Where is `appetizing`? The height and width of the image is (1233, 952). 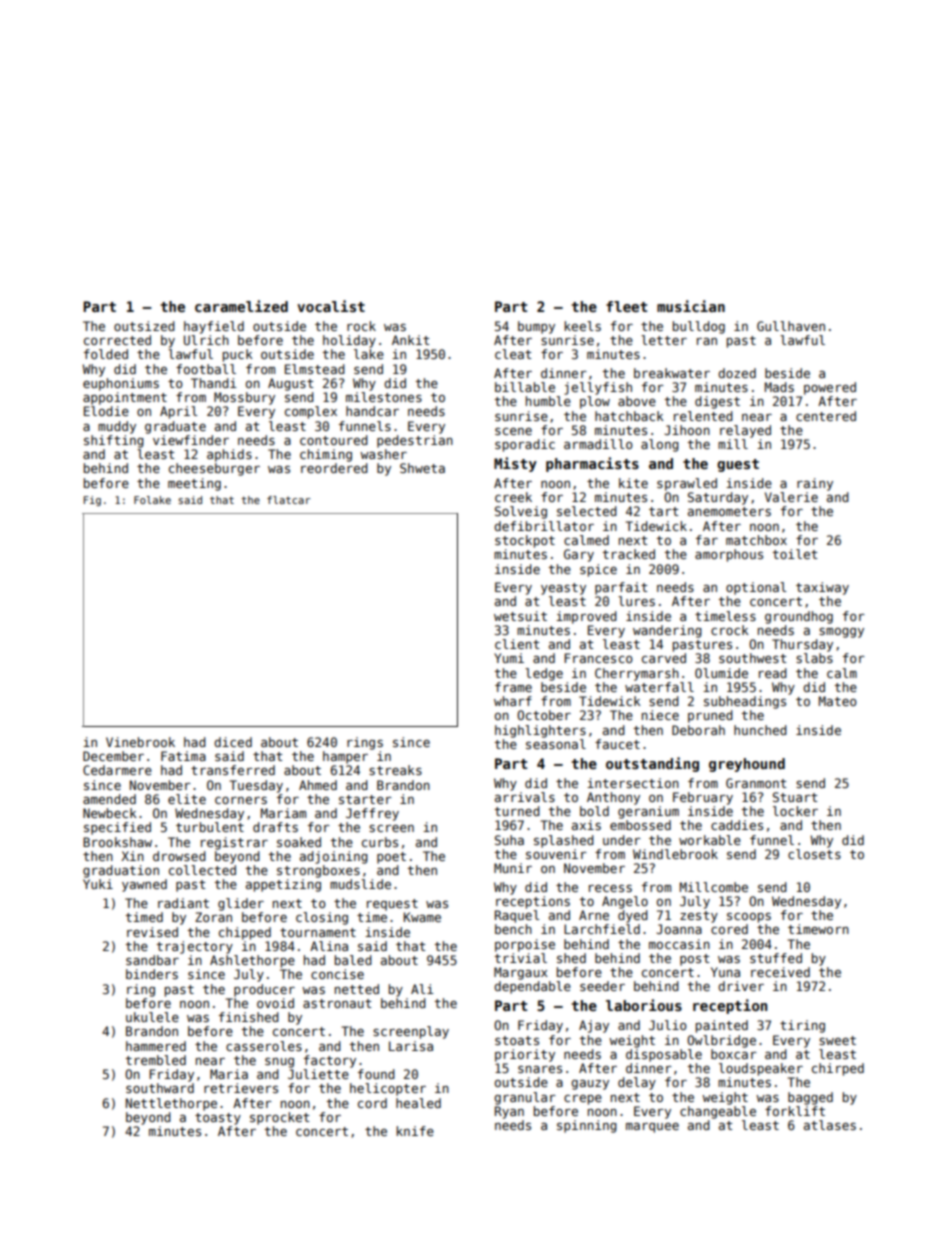
appetizing is located at coordinates (283, 885).
